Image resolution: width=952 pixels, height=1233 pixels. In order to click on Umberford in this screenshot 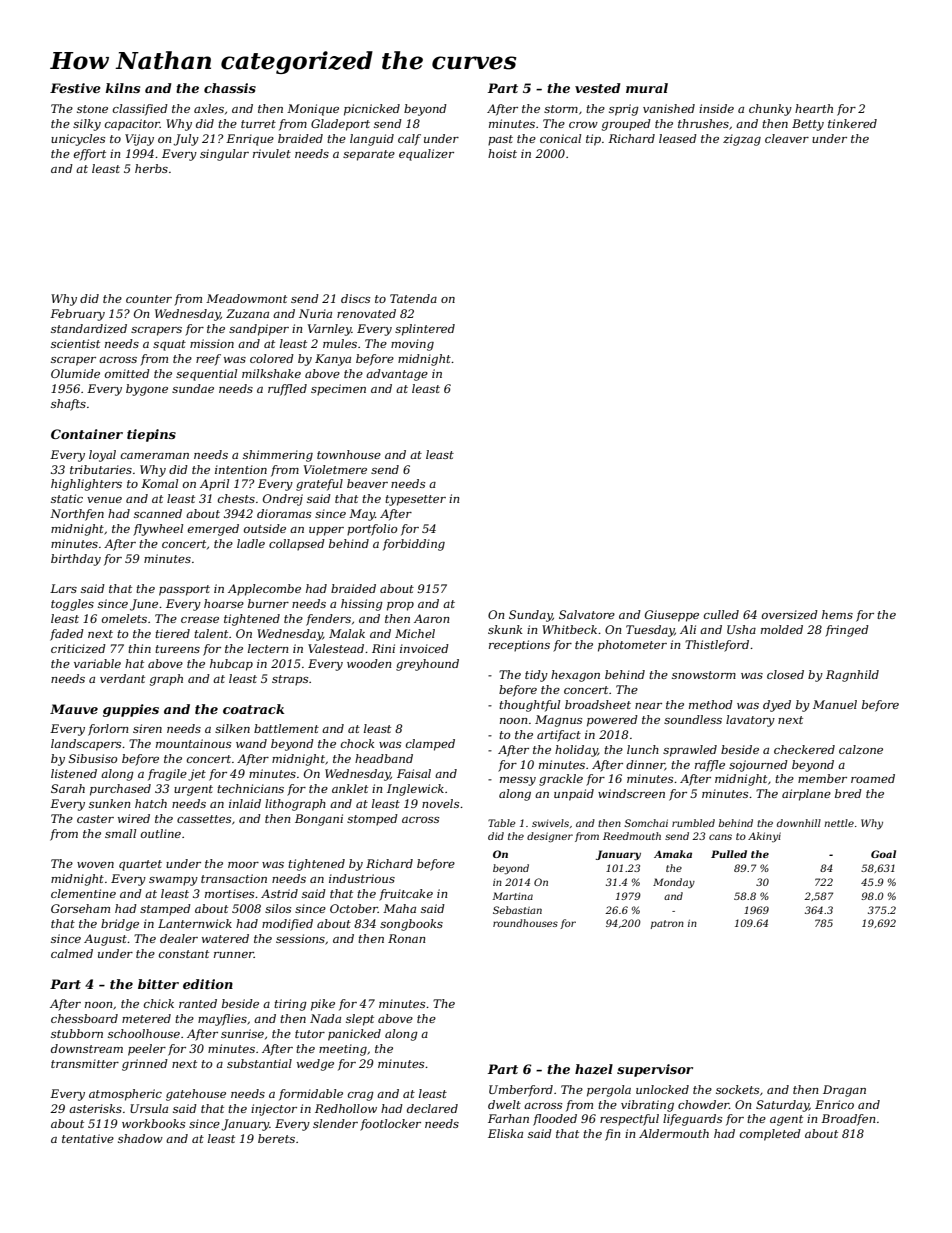, I will do `click(521, 1091)`.
